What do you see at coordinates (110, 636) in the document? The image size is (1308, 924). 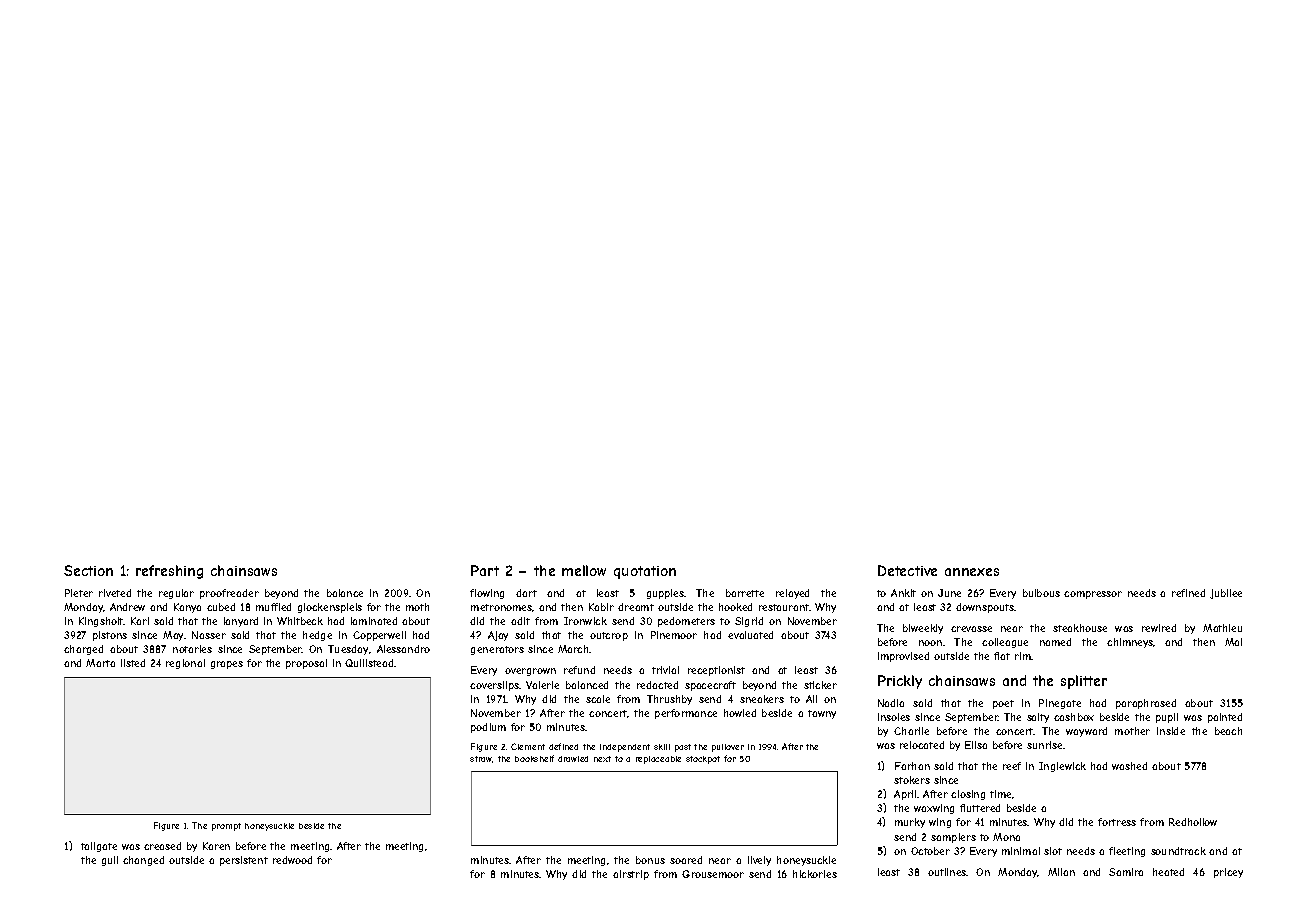 I see `pistons` at bounding box center [110, 636].
